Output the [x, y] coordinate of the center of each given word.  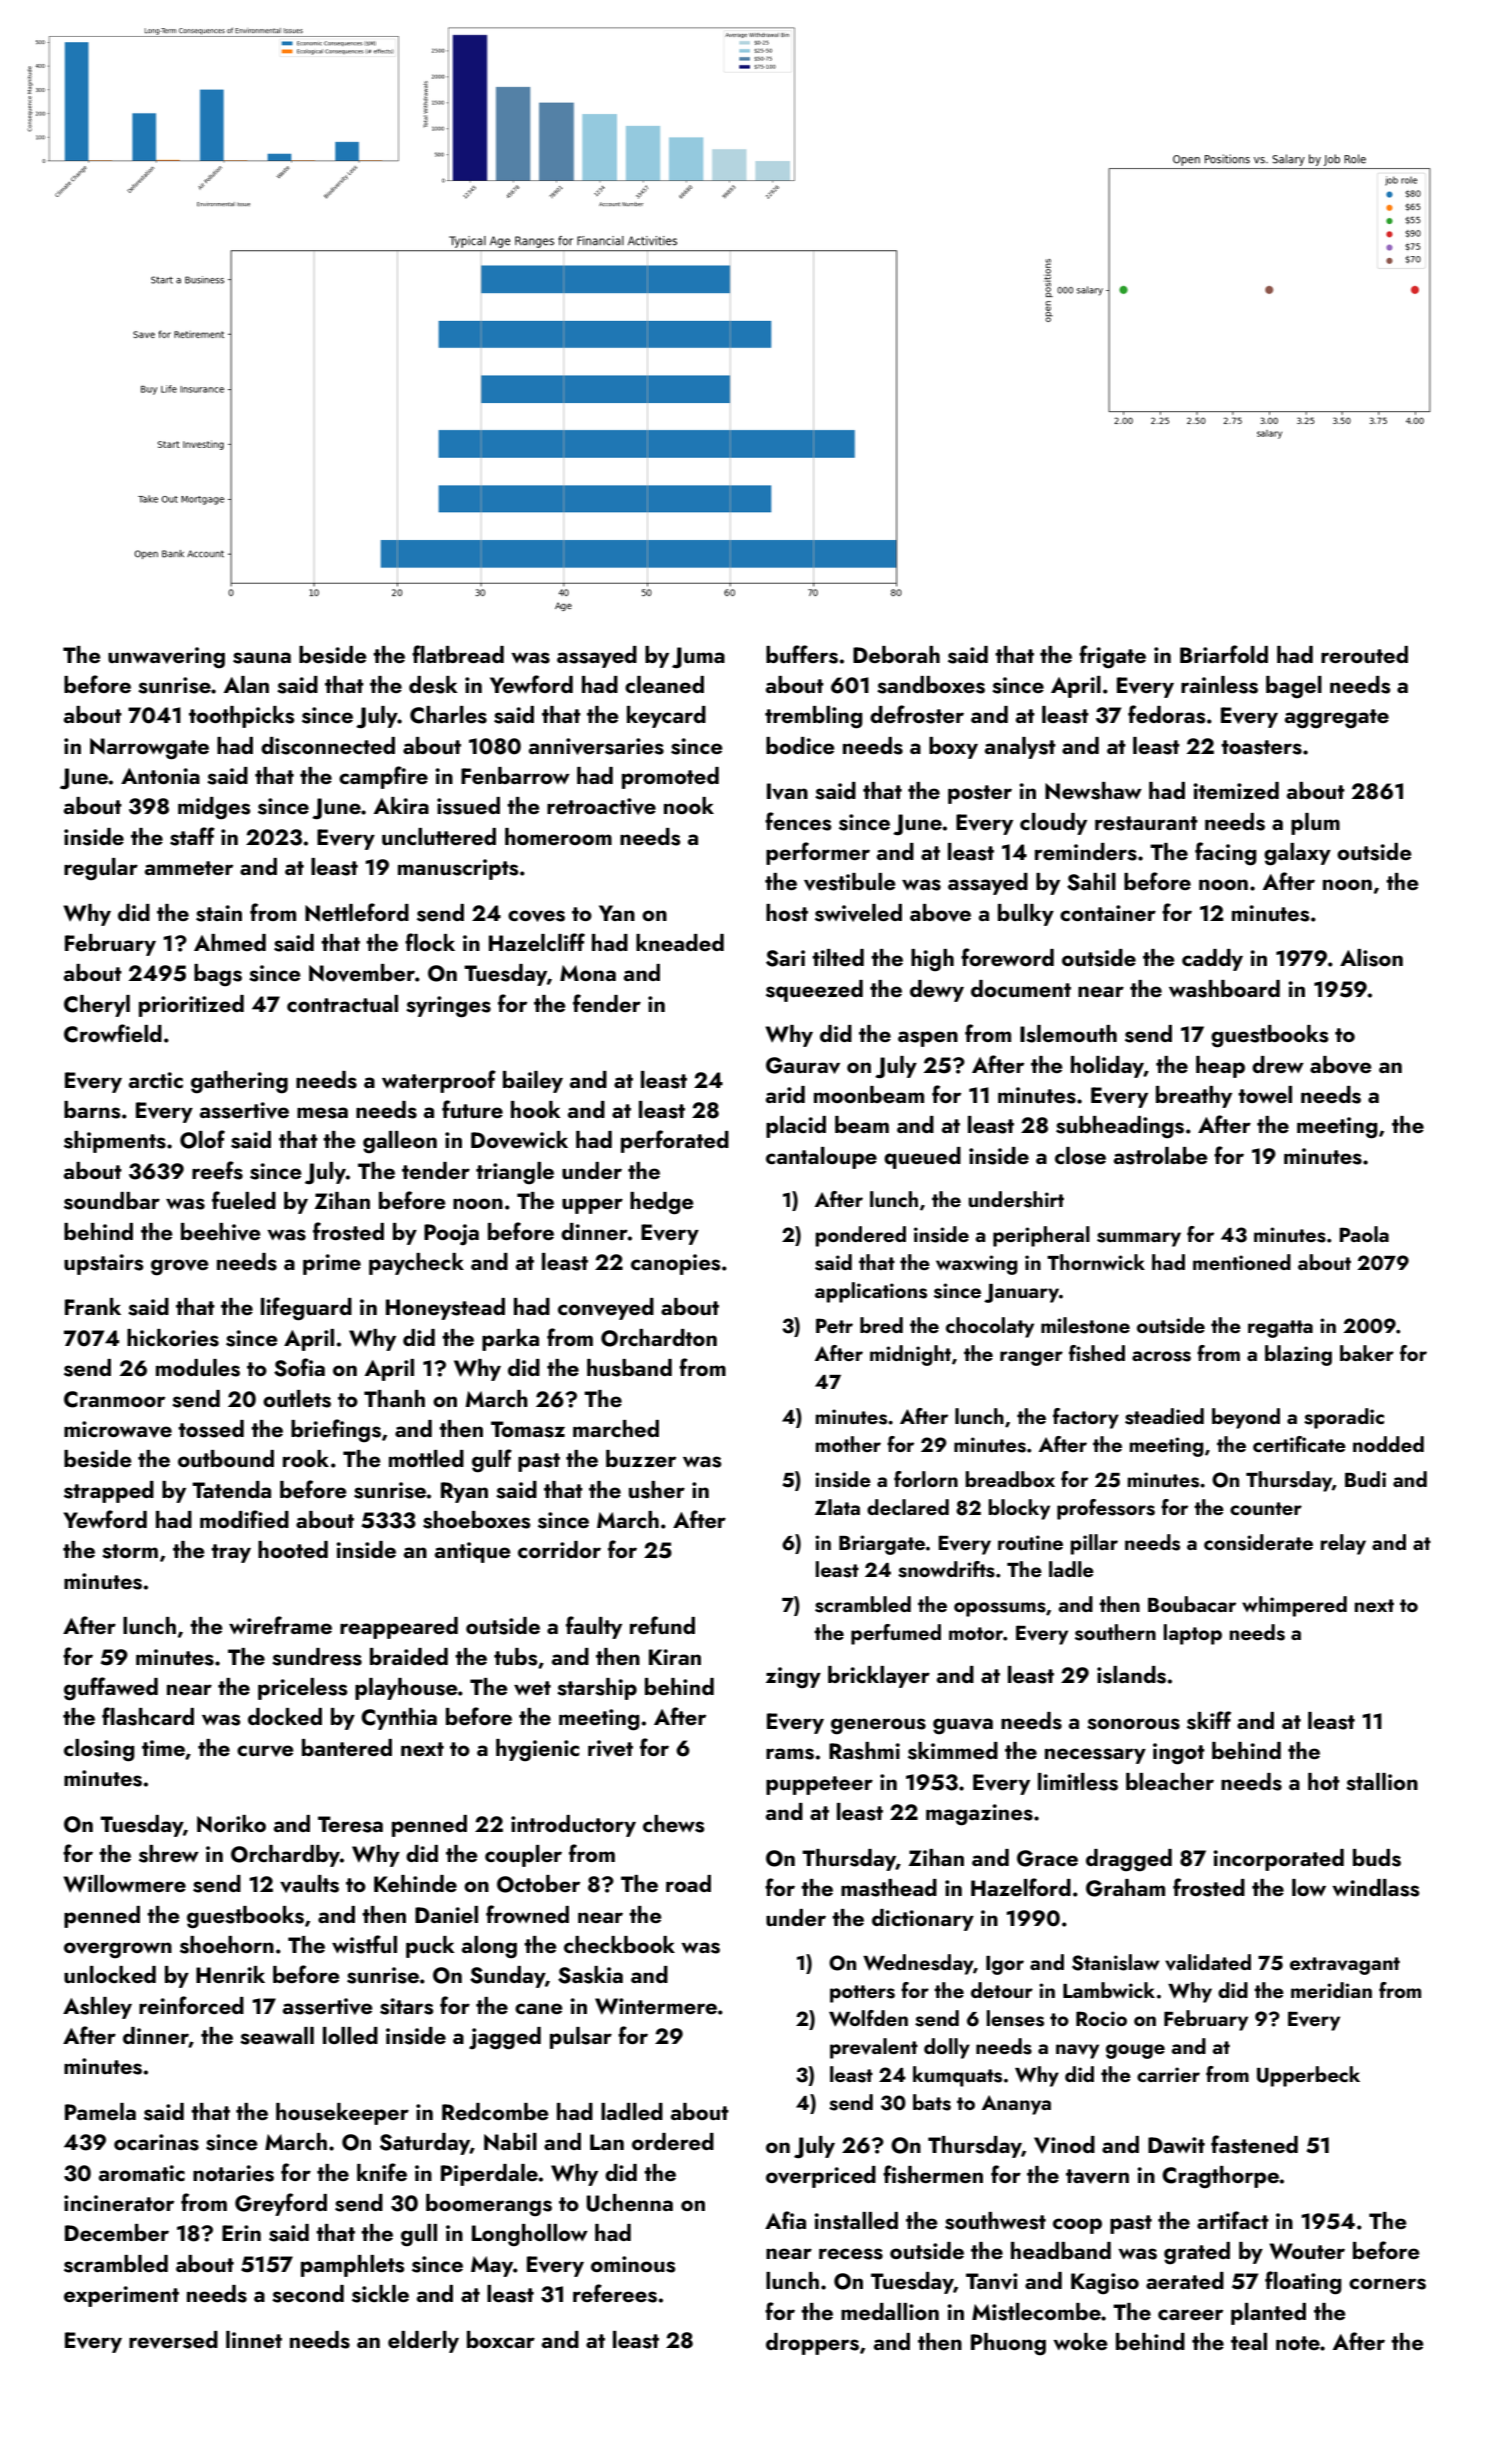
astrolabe [1161, 1156]
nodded [1388, 1444]
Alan [246, 684]
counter [1266, 1508]
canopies [675, 1264]
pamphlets [352, 2266]
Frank [93, 1306]
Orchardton [659, 1338]
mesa [322, 1113]
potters [862, 1994]
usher [657, 1490]
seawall [277, 2036]
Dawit [1176, 2145]
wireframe [280, 1625]
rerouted [1364, 654]
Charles [448, 715]
